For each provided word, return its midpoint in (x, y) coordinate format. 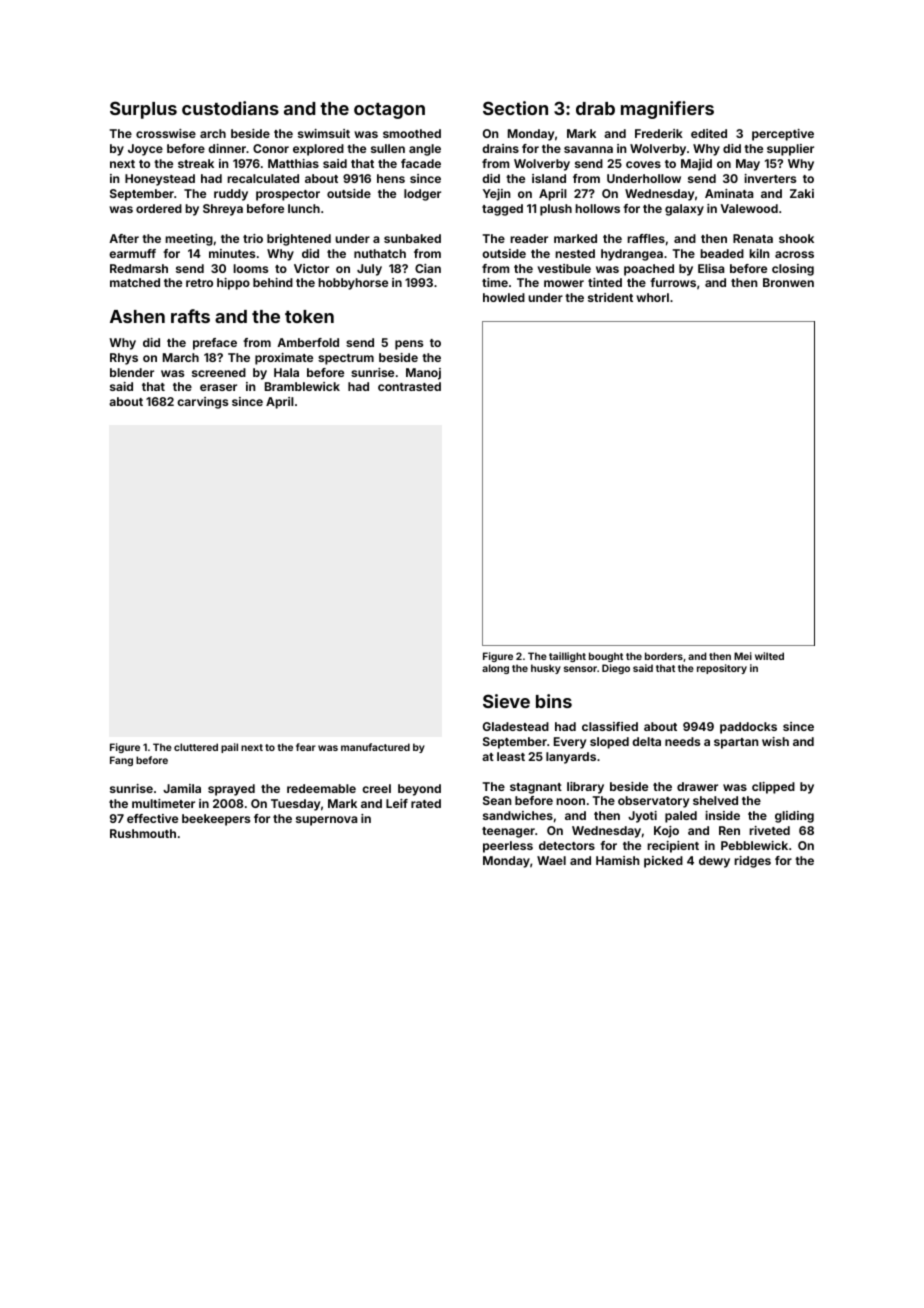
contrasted (409, 386)
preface (215, 344)
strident (610, 297)
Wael (551, 860)
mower (564, 283)
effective (152, 818)
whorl (652, 297)
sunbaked (412, 238)
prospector (288, 195)
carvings (202, 403)
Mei (743, 656)
